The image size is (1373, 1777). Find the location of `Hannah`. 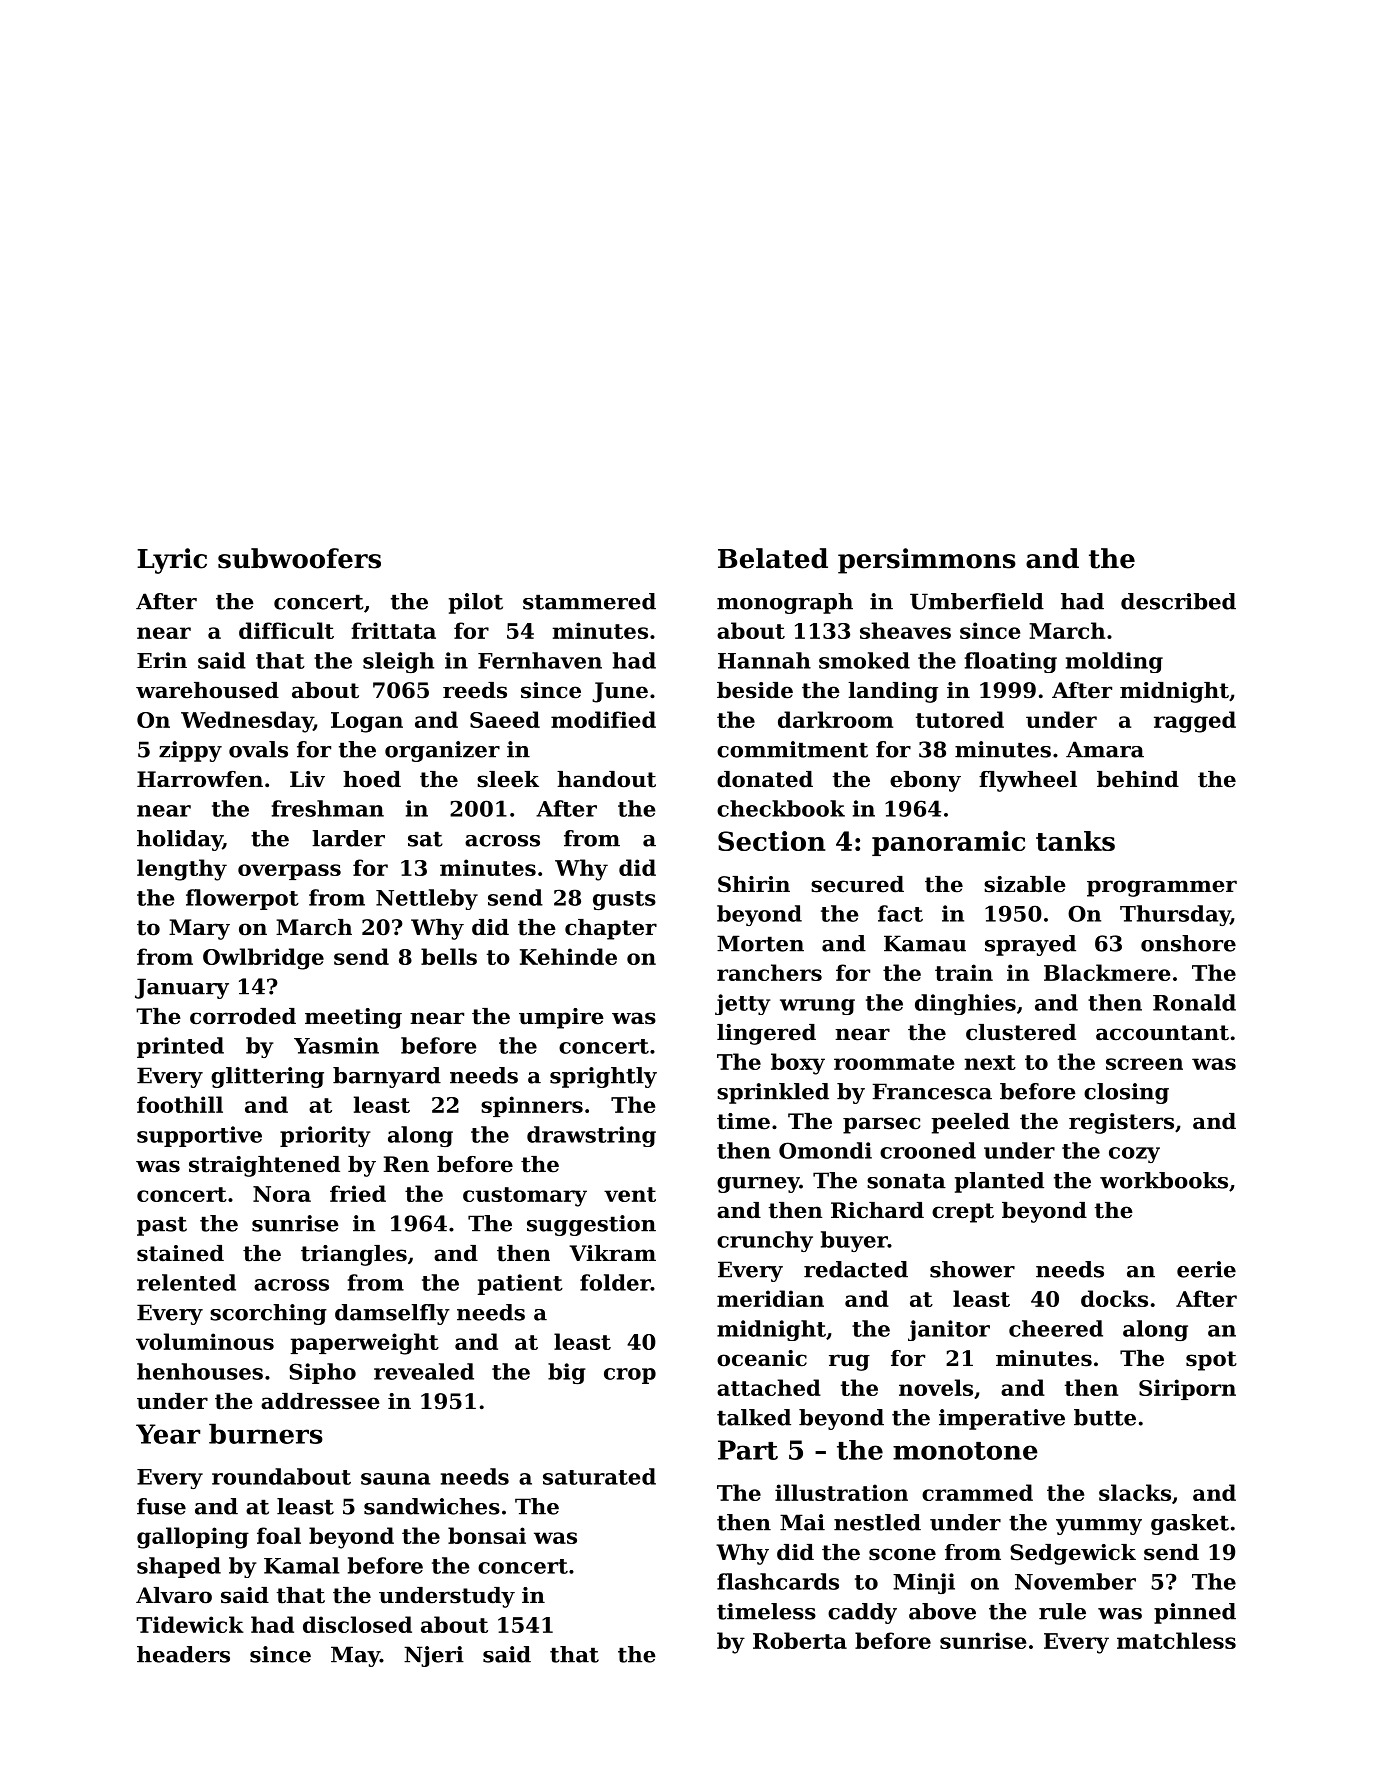

Hannah is located at coordinates (764, 660).
